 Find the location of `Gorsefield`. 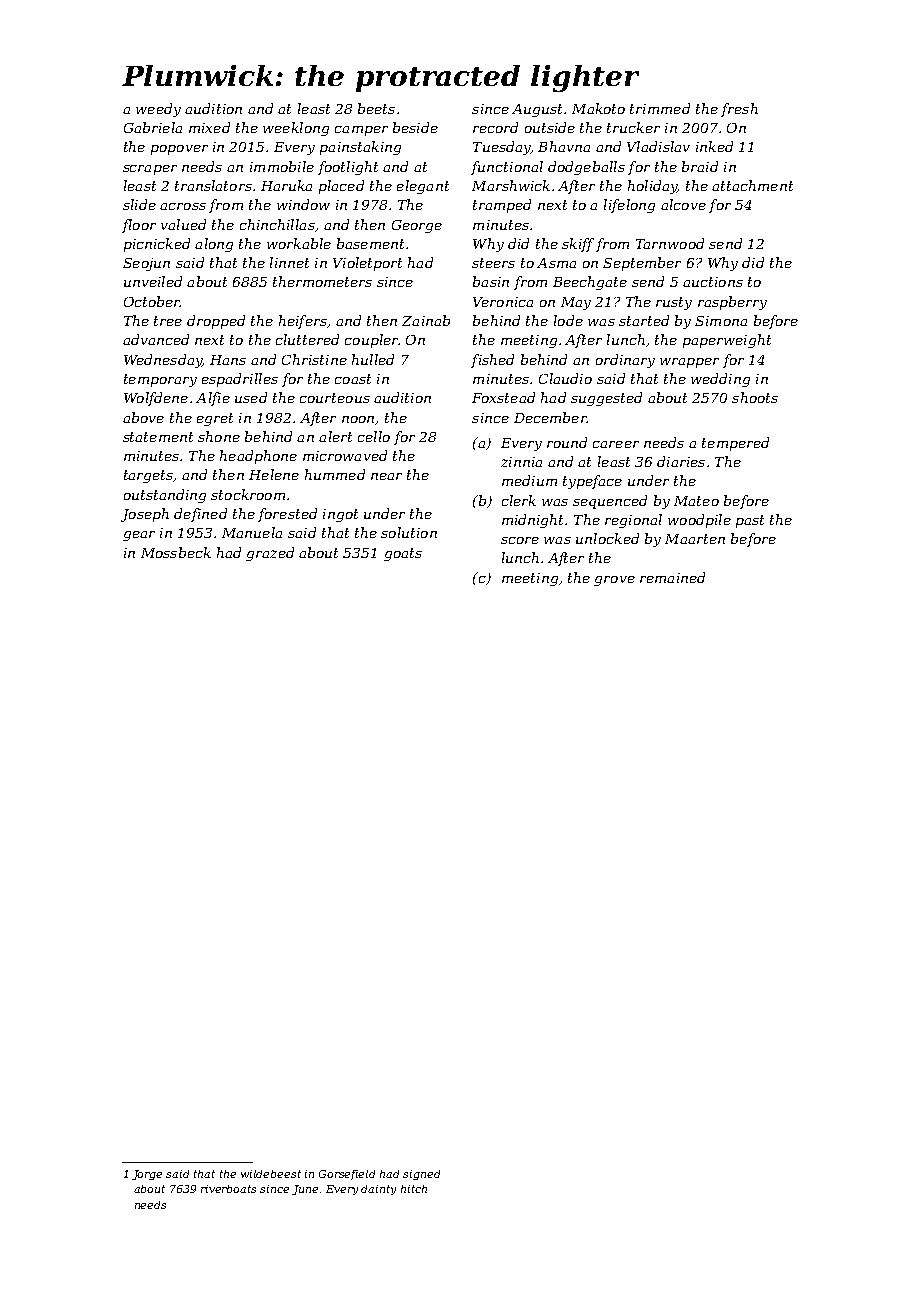

Gorsefield is located at coordinates (347, 1175).
